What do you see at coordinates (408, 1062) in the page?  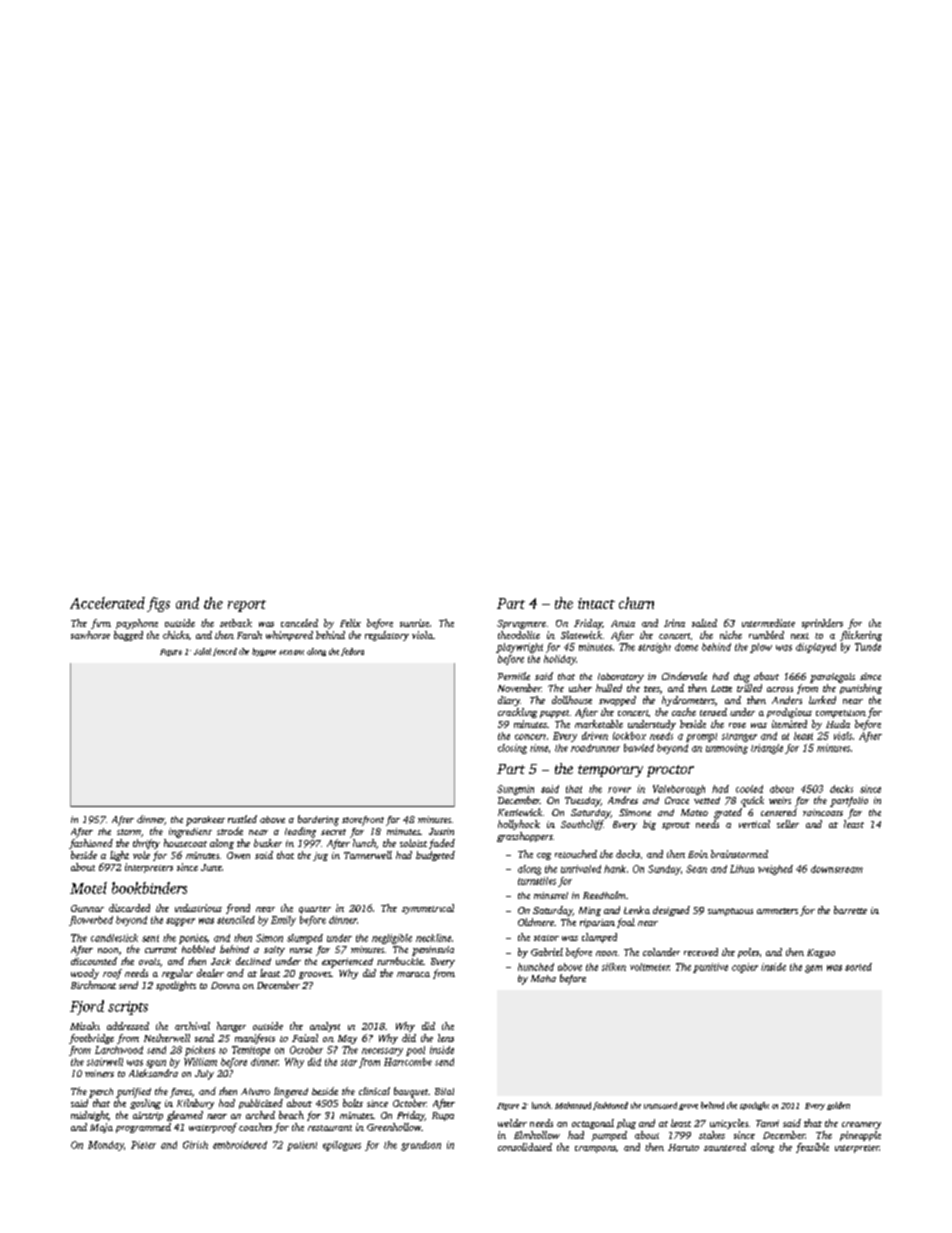 I see `Hartcombe` at bounding box center [408, 1062].
